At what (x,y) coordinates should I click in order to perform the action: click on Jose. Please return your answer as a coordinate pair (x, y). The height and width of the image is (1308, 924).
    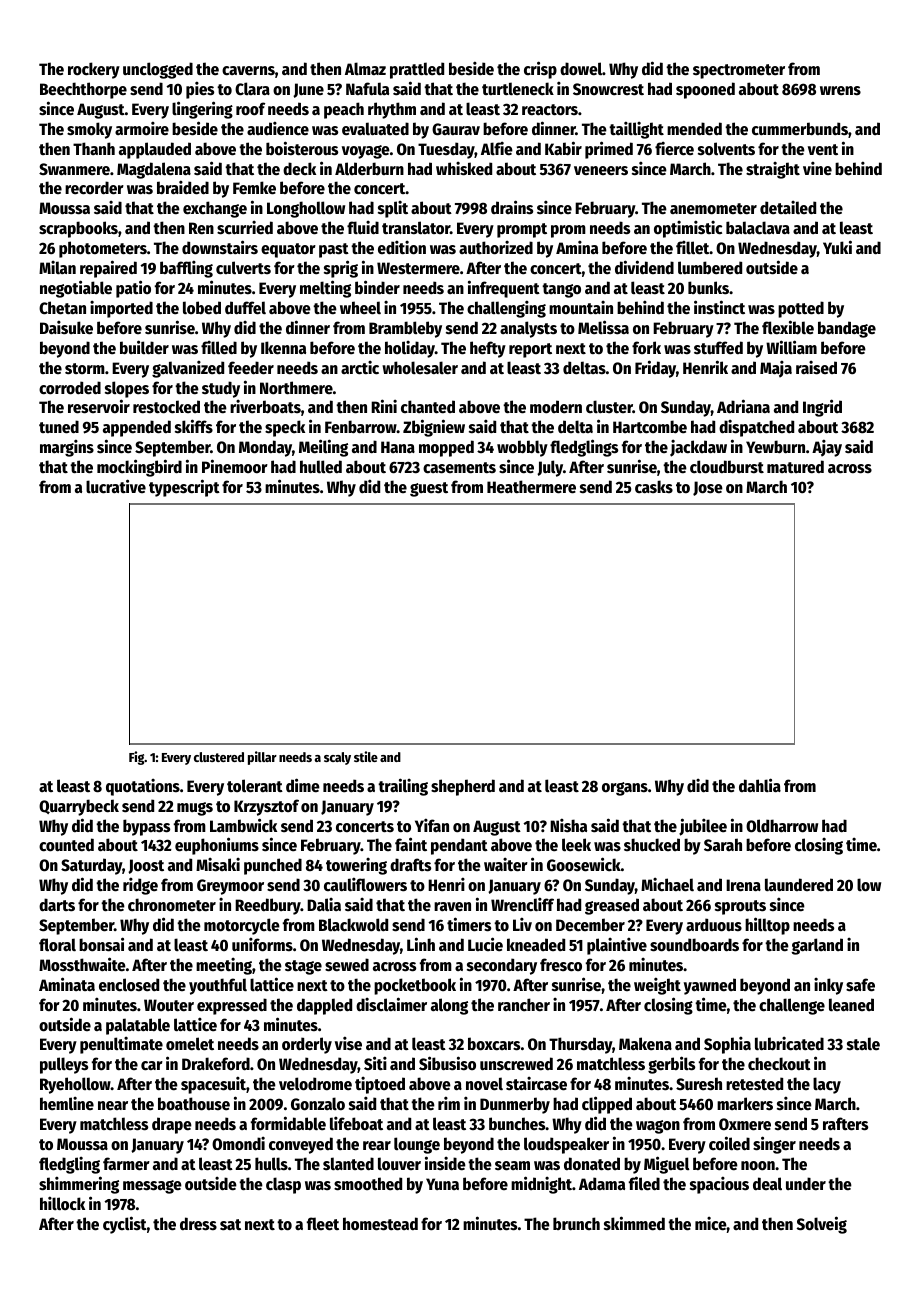
    Looking at the image, I should click on (708, 488).
